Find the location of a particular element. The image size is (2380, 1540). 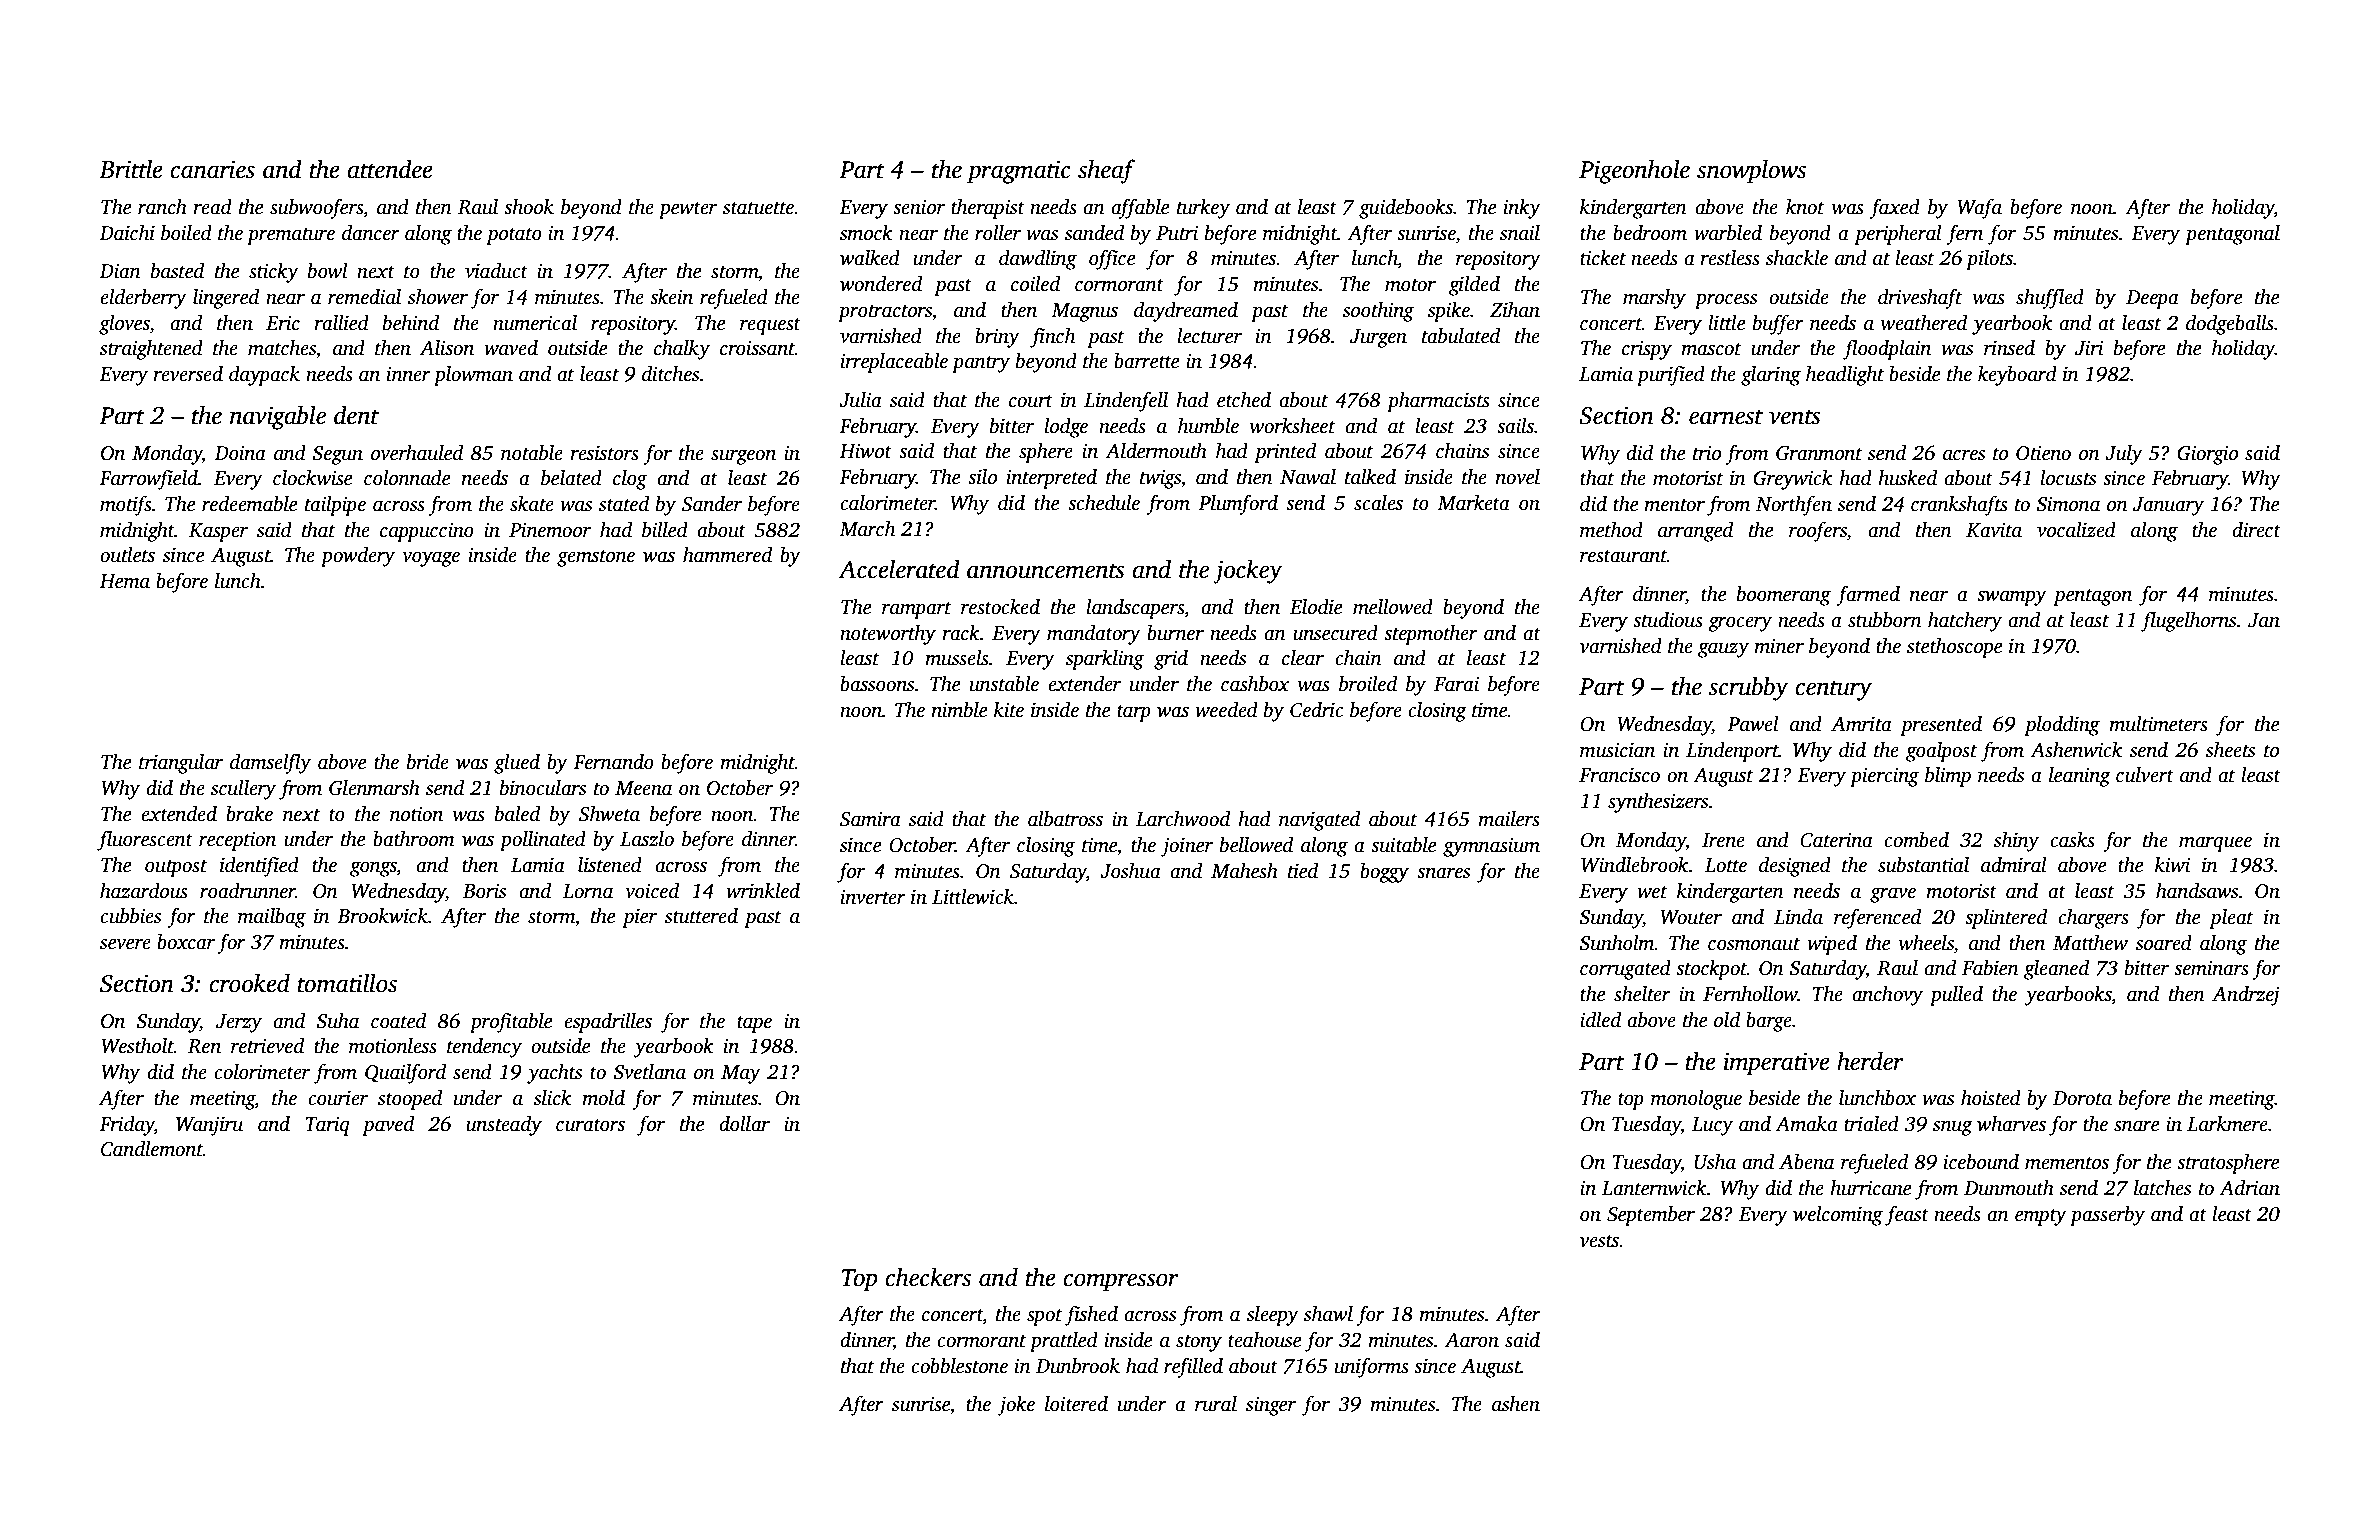

culvert is located at coordinates (2145, 775).
